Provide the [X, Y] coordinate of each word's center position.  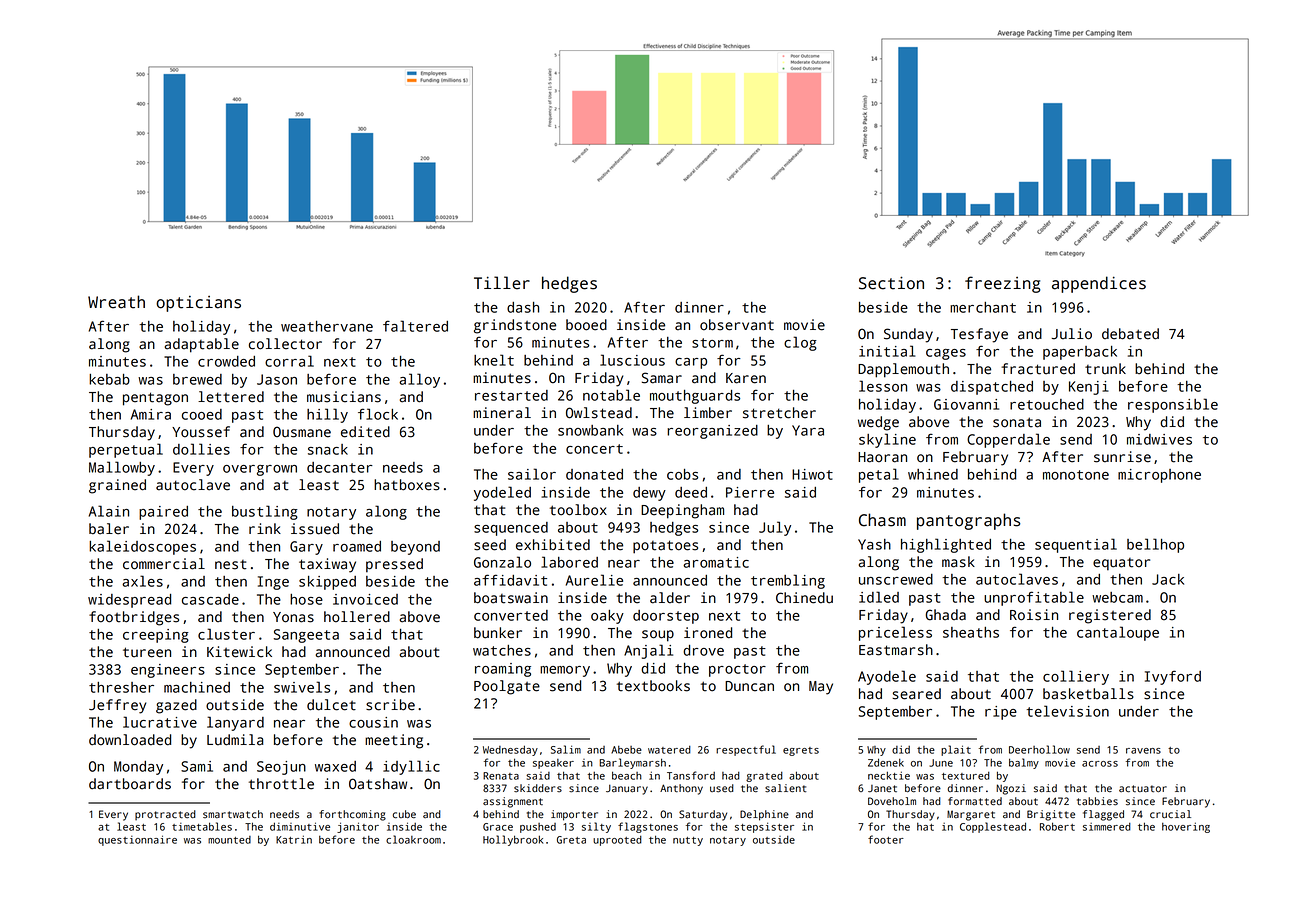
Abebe [626, 750]
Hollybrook [513, 840]
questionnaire [137, 840]
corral [289, 361]
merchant [983, 307]
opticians [198, 304]
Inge [273, 583]
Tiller [502, 283]
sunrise [1122, 457]
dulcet [331, 705]
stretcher [779, 413]
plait [956, 750]
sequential [1076, 545]
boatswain [511, 598]
